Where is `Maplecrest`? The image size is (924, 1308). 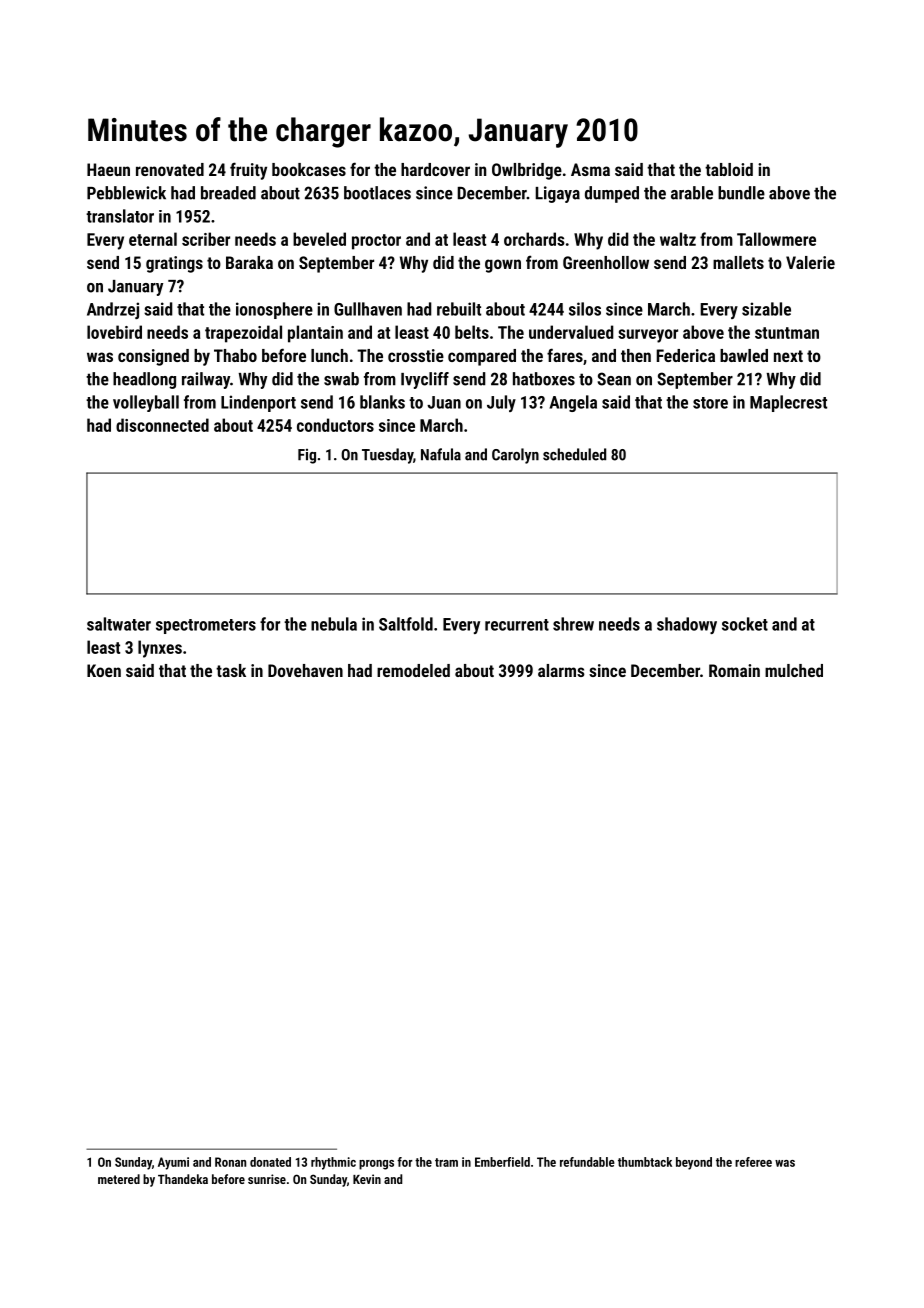 Maplecrest is located at coordinates (788, 403).
